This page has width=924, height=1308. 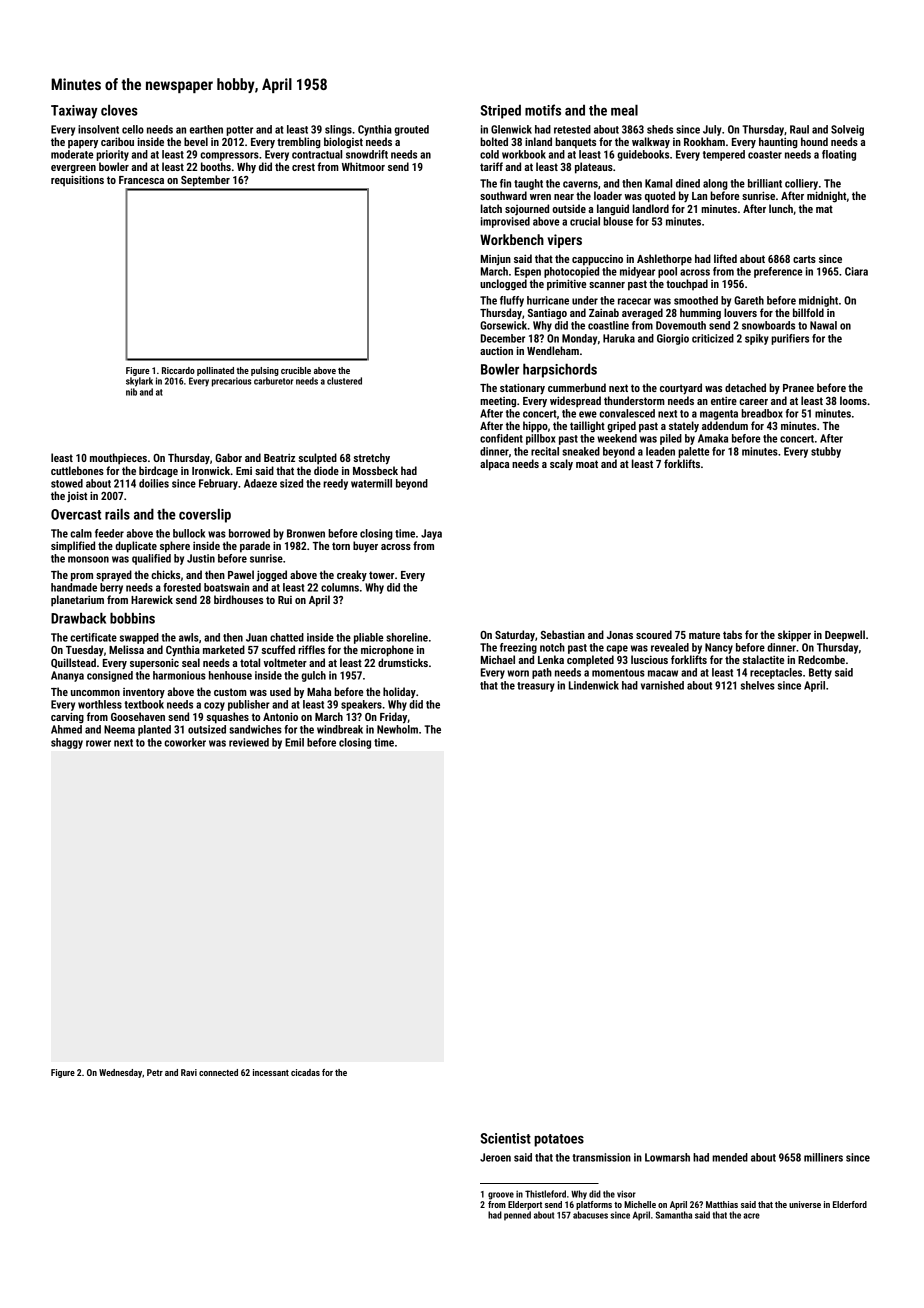 What do you see at coordinates (820, 673) in the page?
I see `Betty` at bounding box center [820, 673].
